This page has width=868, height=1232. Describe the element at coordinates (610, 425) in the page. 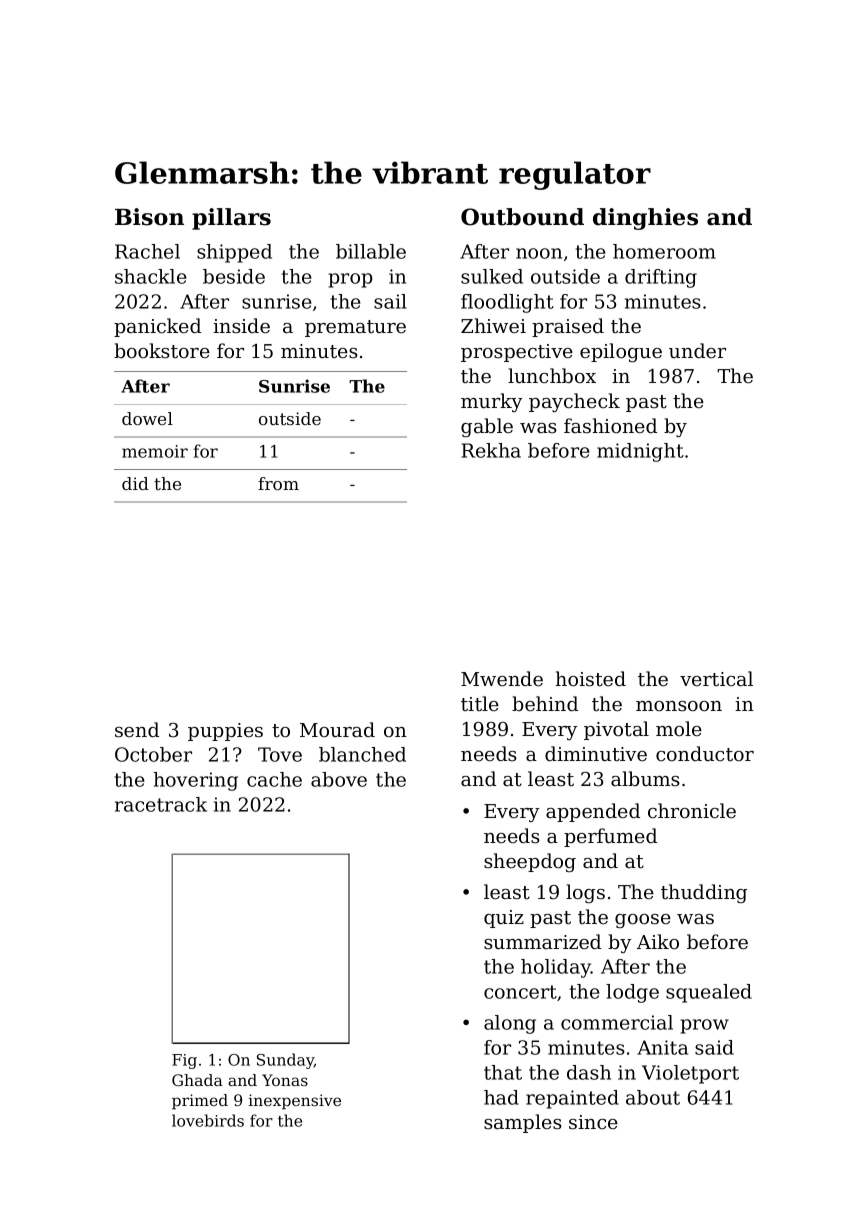

I see `fashioned` at that location.
